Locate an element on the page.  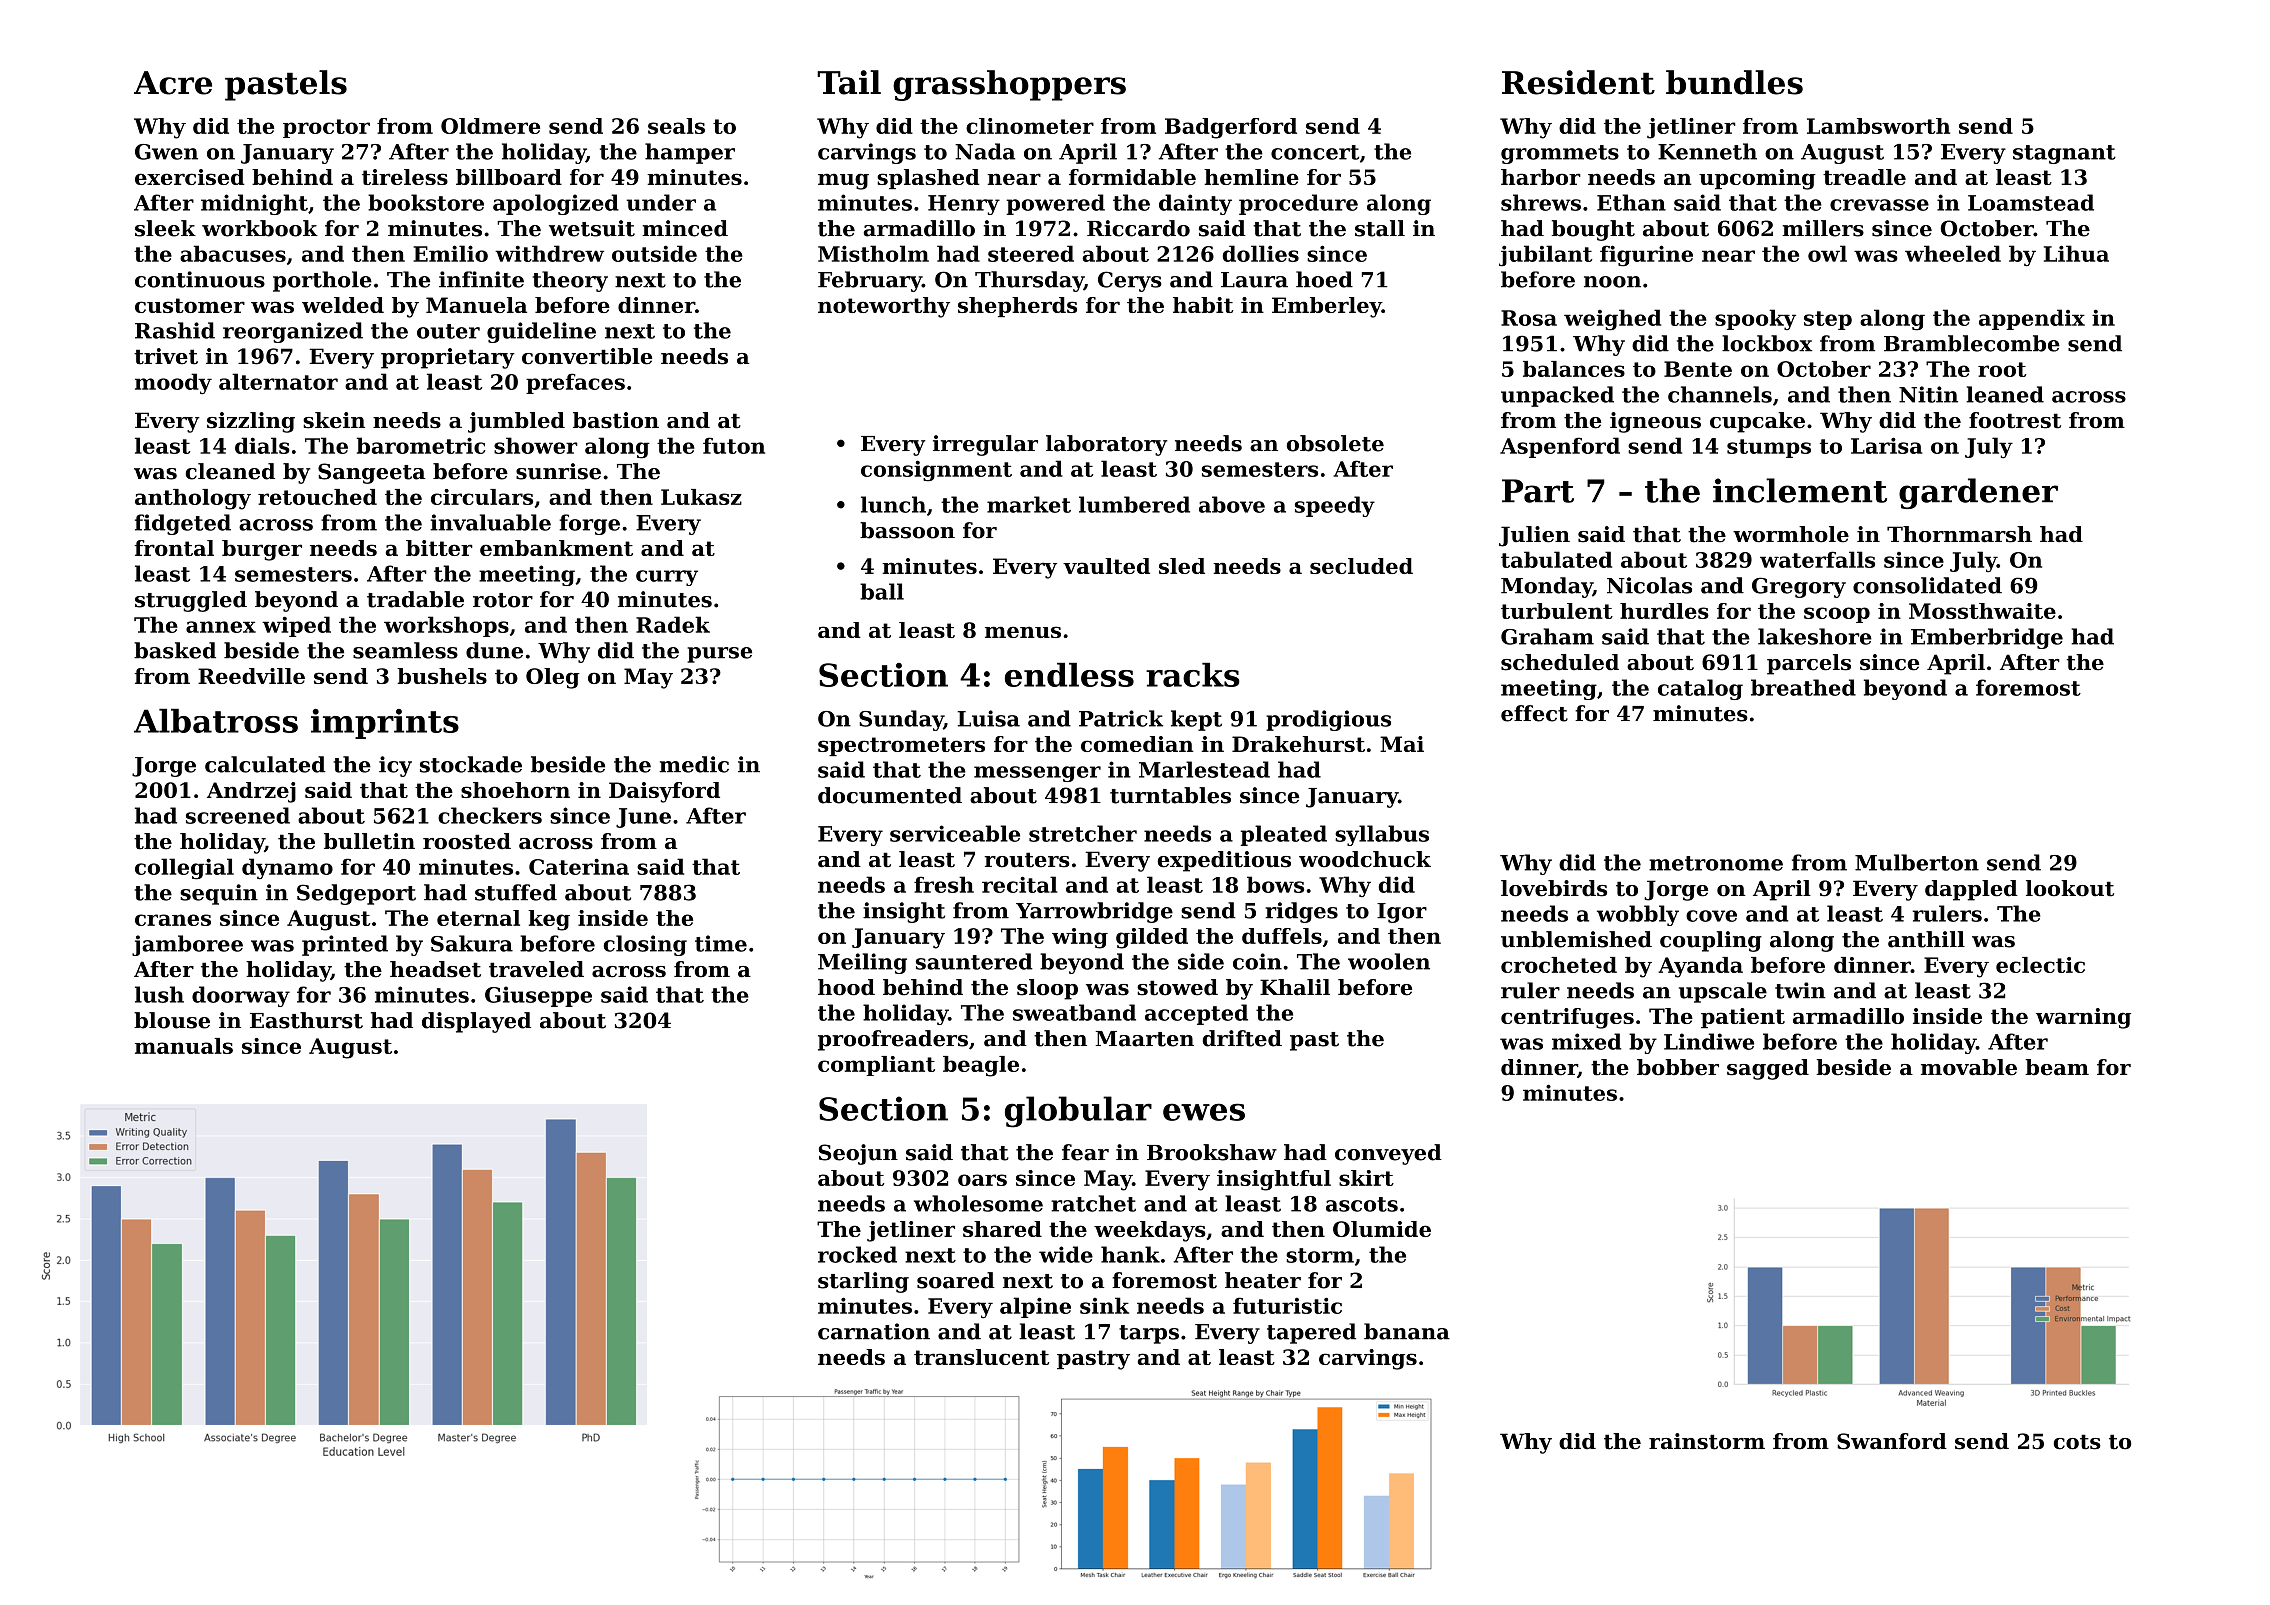
oars is located at coordinates (982, 1180).
